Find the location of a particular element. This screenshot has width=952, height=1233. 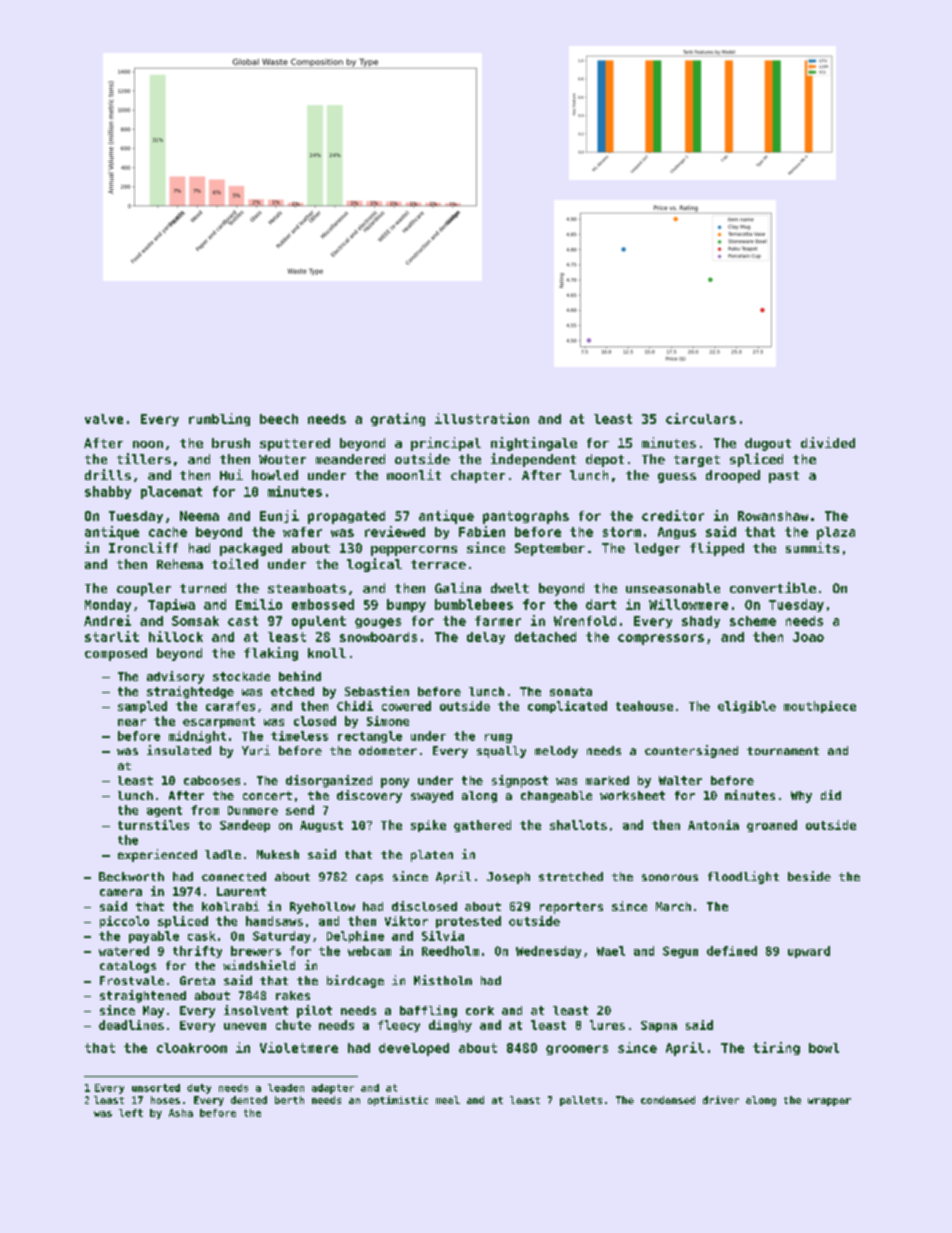

countersigned is located at coordinates (691, 751).
